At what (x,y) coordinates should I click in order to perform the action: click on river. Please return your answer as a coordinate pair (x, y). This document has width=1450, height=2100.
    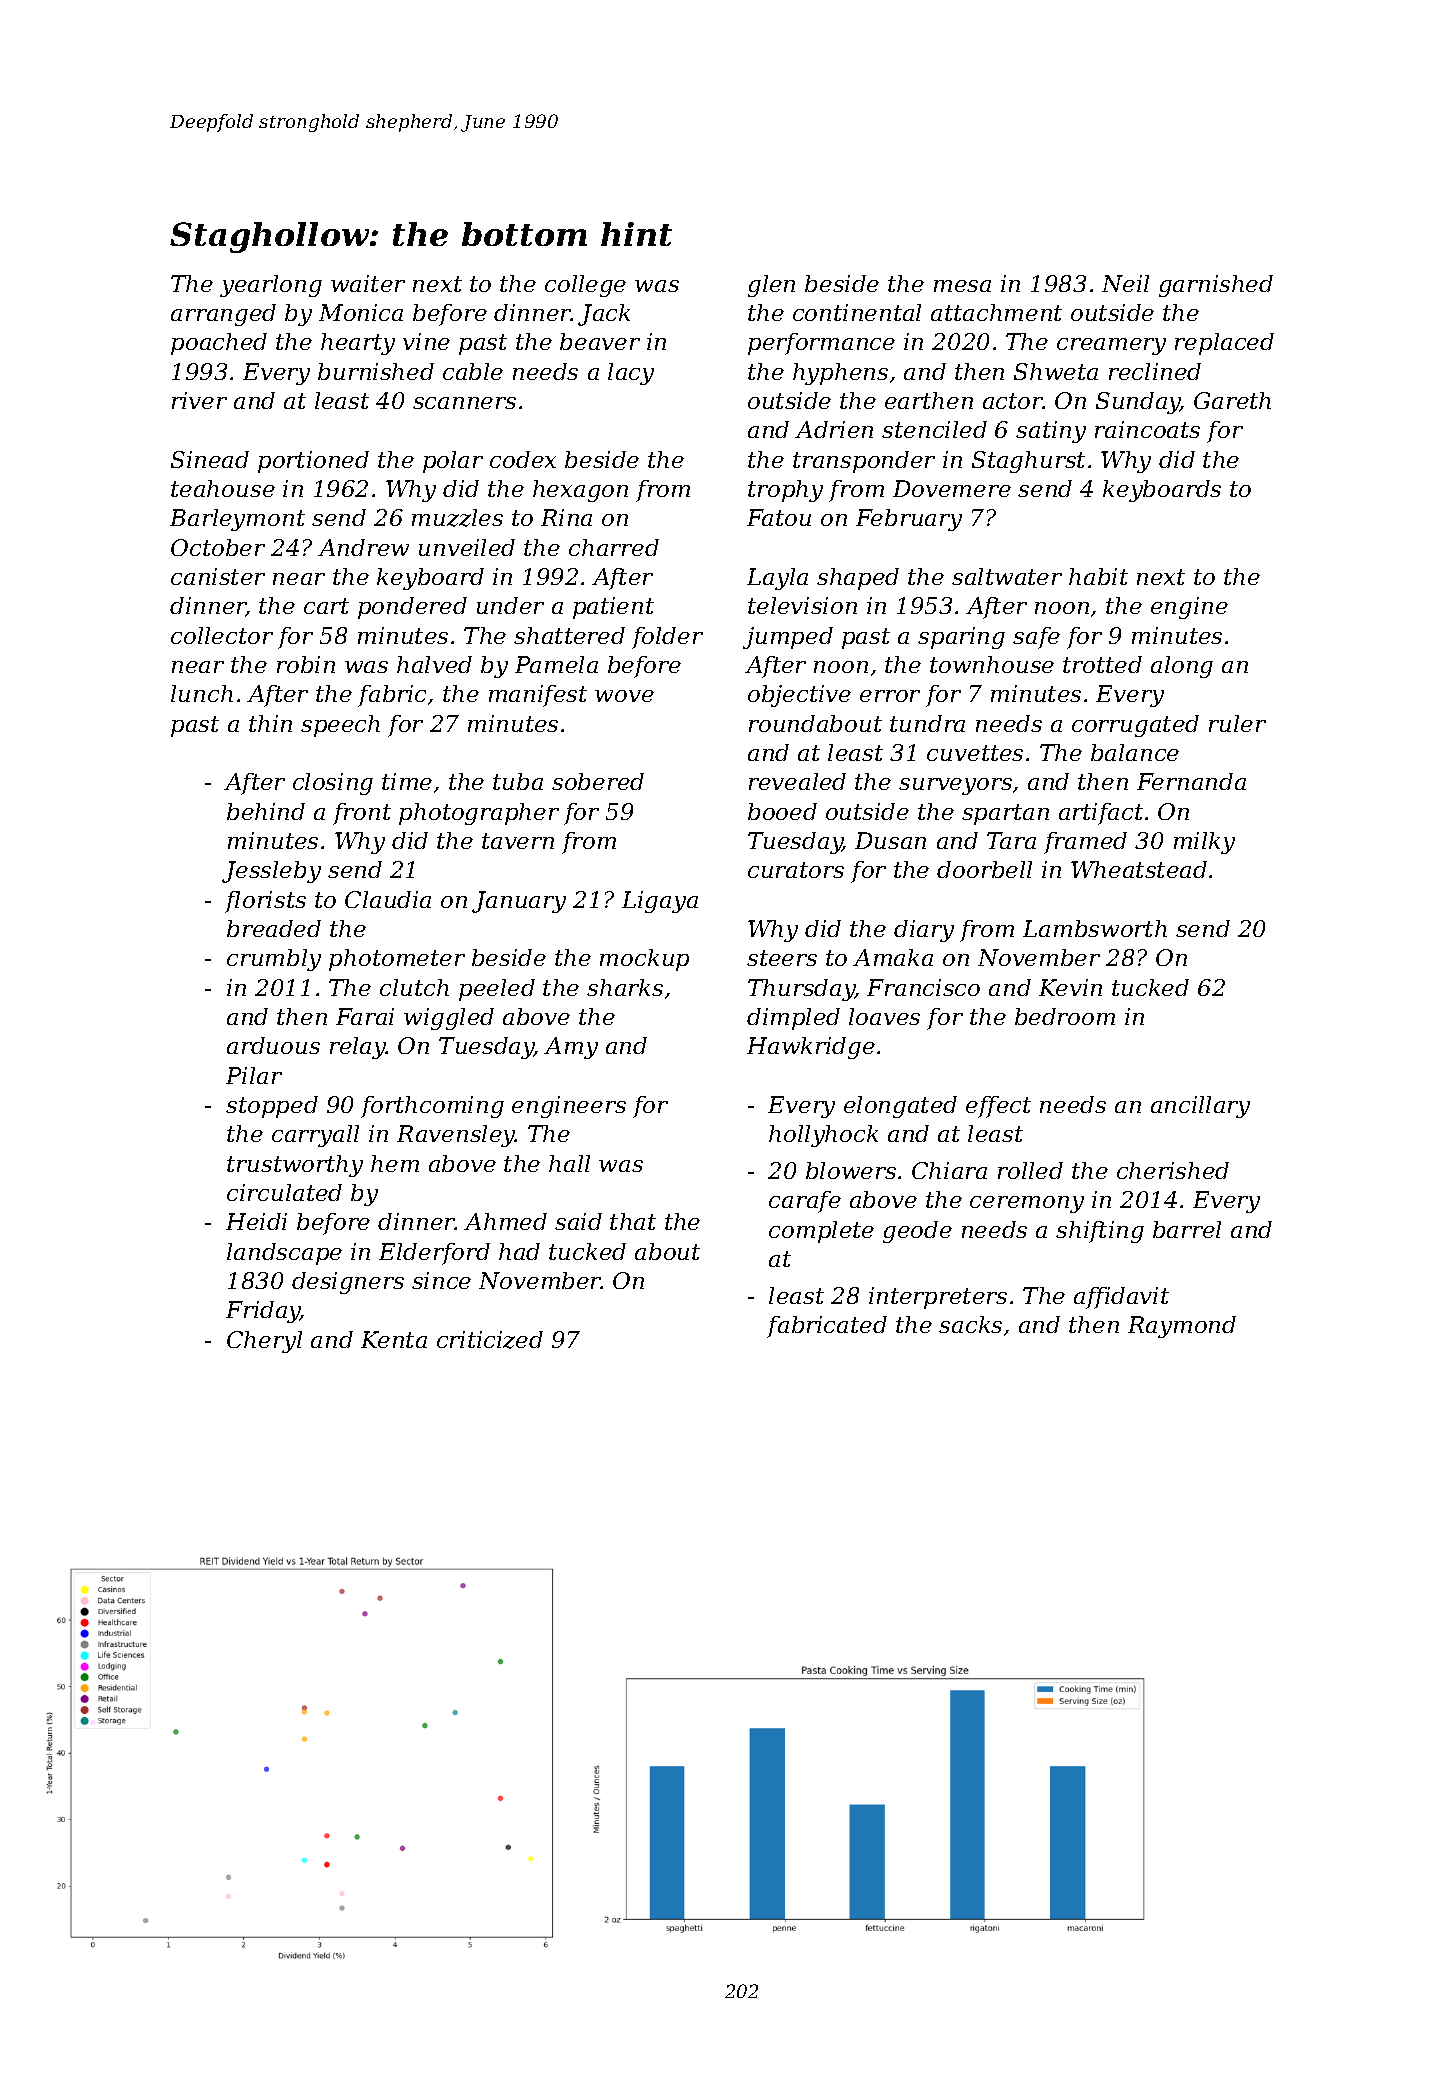
    Looking at the image, I should click on (199, 400).
